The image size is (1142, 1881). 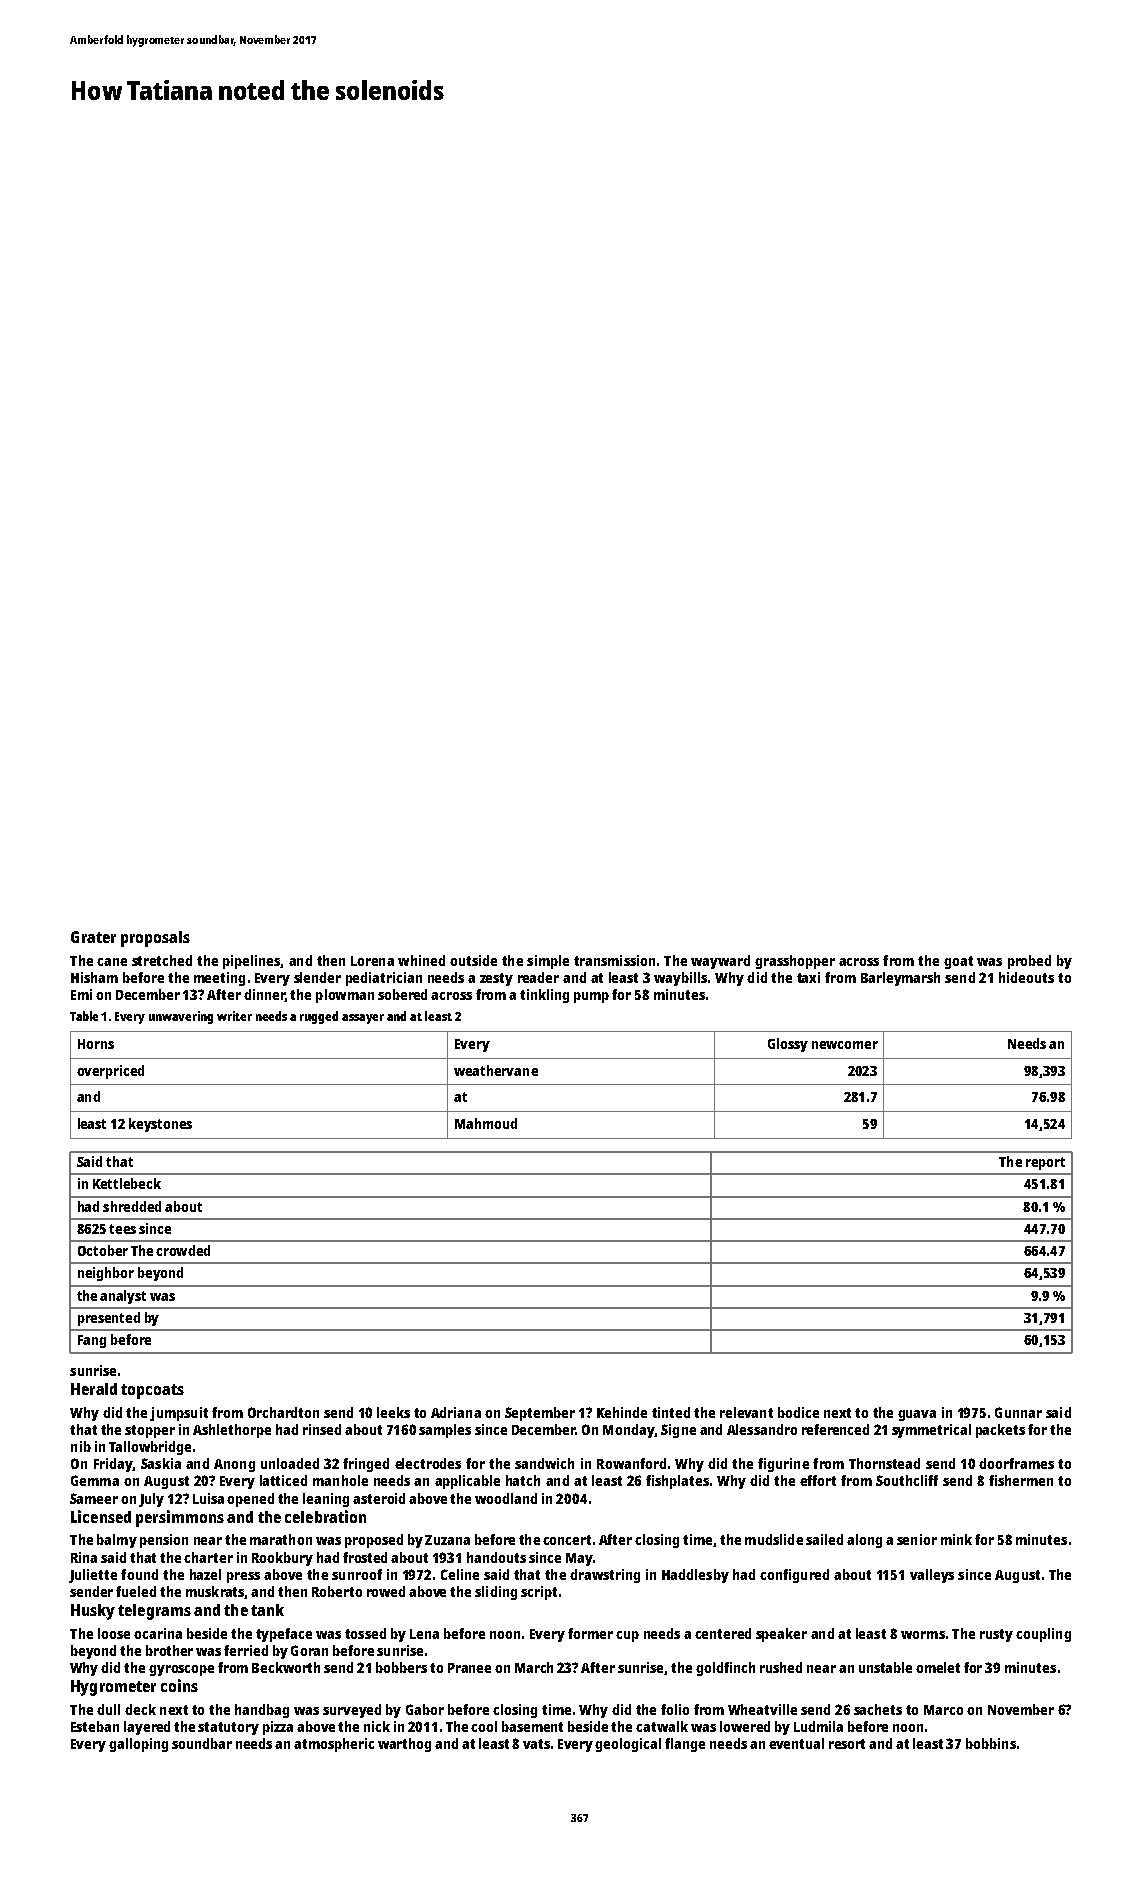 I want to click on pump, so click(x=591, y=997).
